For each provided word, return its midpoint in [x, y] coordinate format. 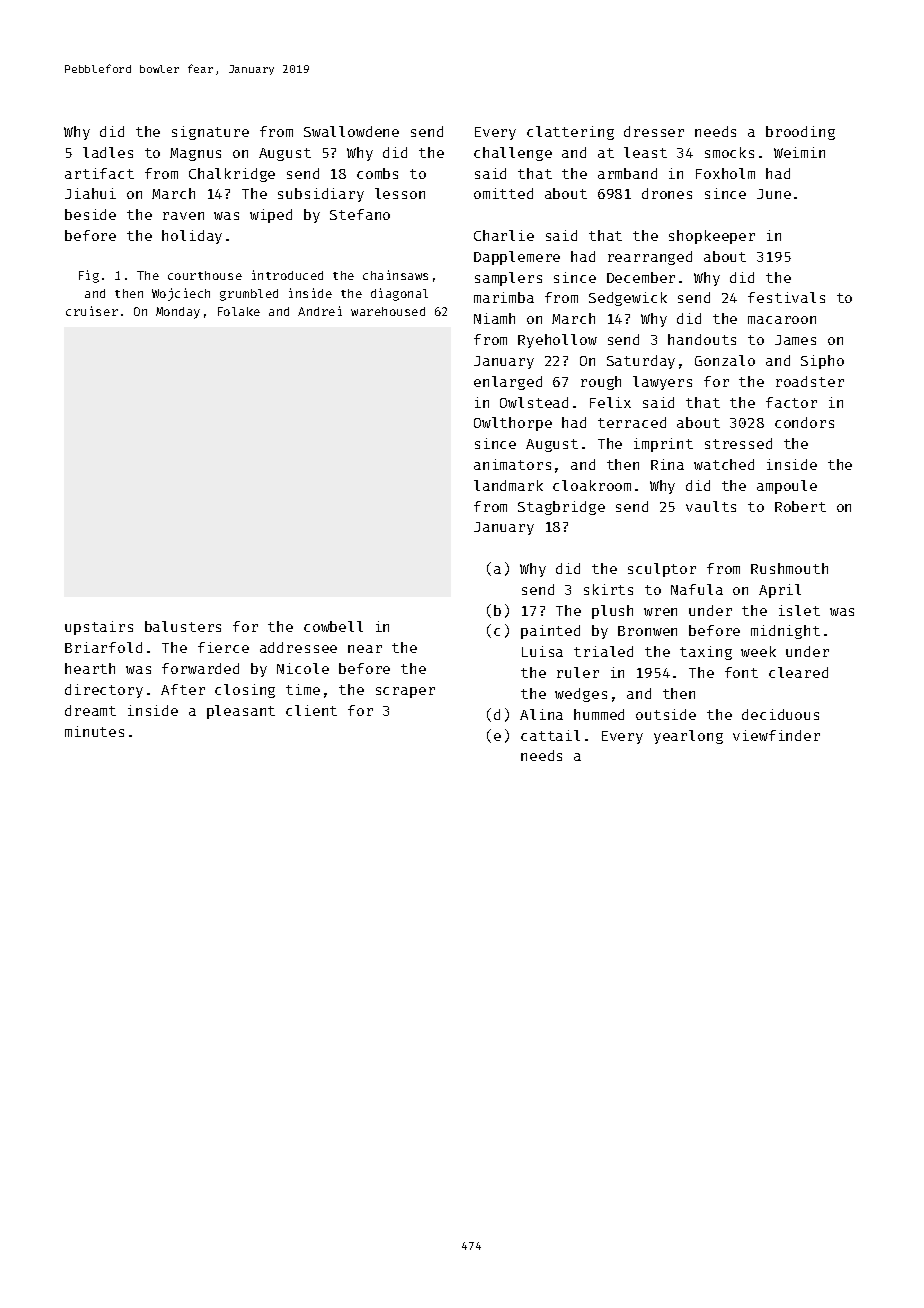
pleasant [241, 712]
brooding [800, 133]
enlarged [508, 383]
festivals [786, 297]
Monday [178, 313]
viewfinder [776, 735]
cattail [550, 735]
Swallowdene [351, 131]
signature [210, 133]
